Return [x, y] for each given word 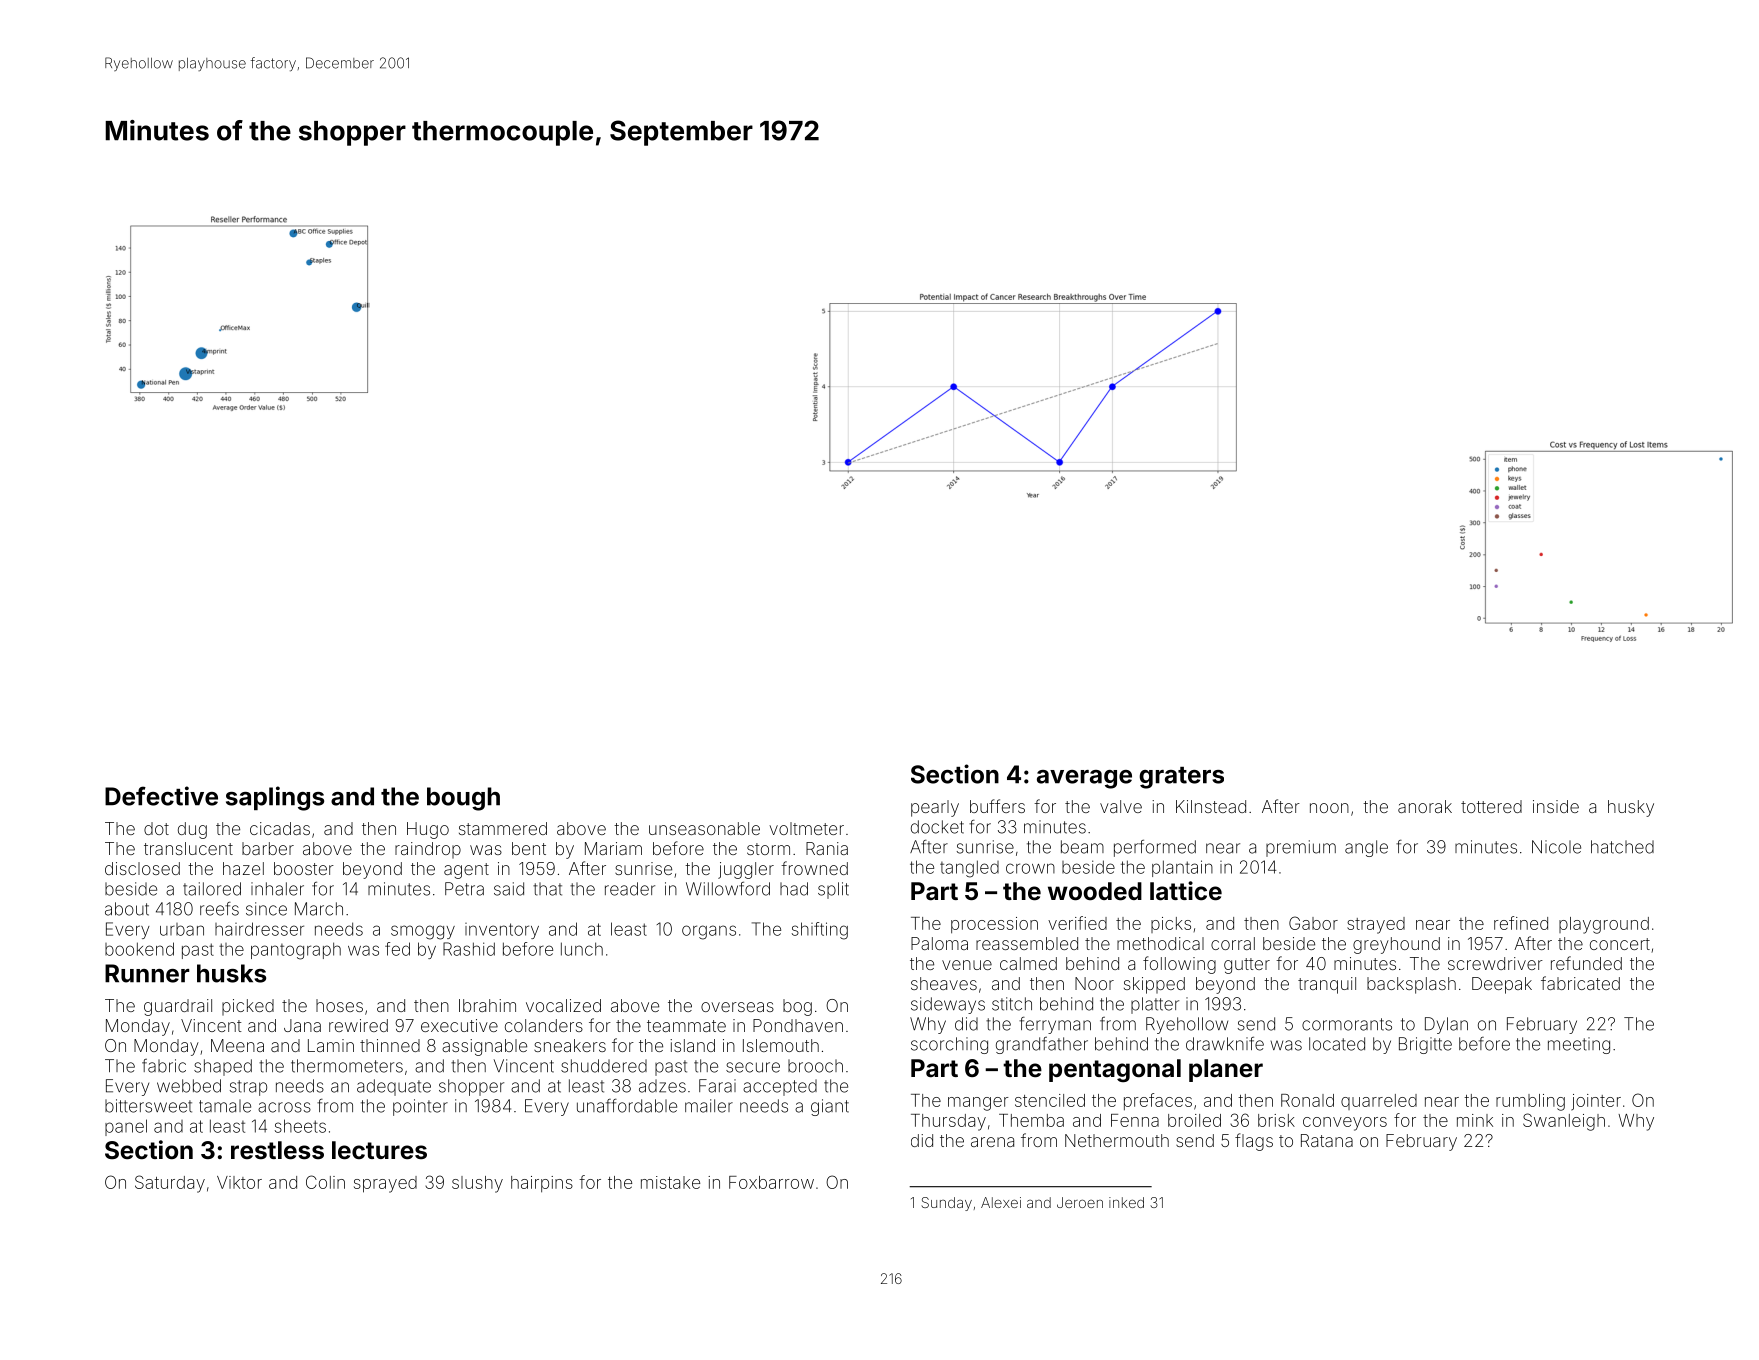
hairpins [542, 1184]
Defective [161, 796]
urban [182, 929]
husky [1631, 808]
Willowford [728, 888]
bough [463, 799]
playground [1604, 925]
